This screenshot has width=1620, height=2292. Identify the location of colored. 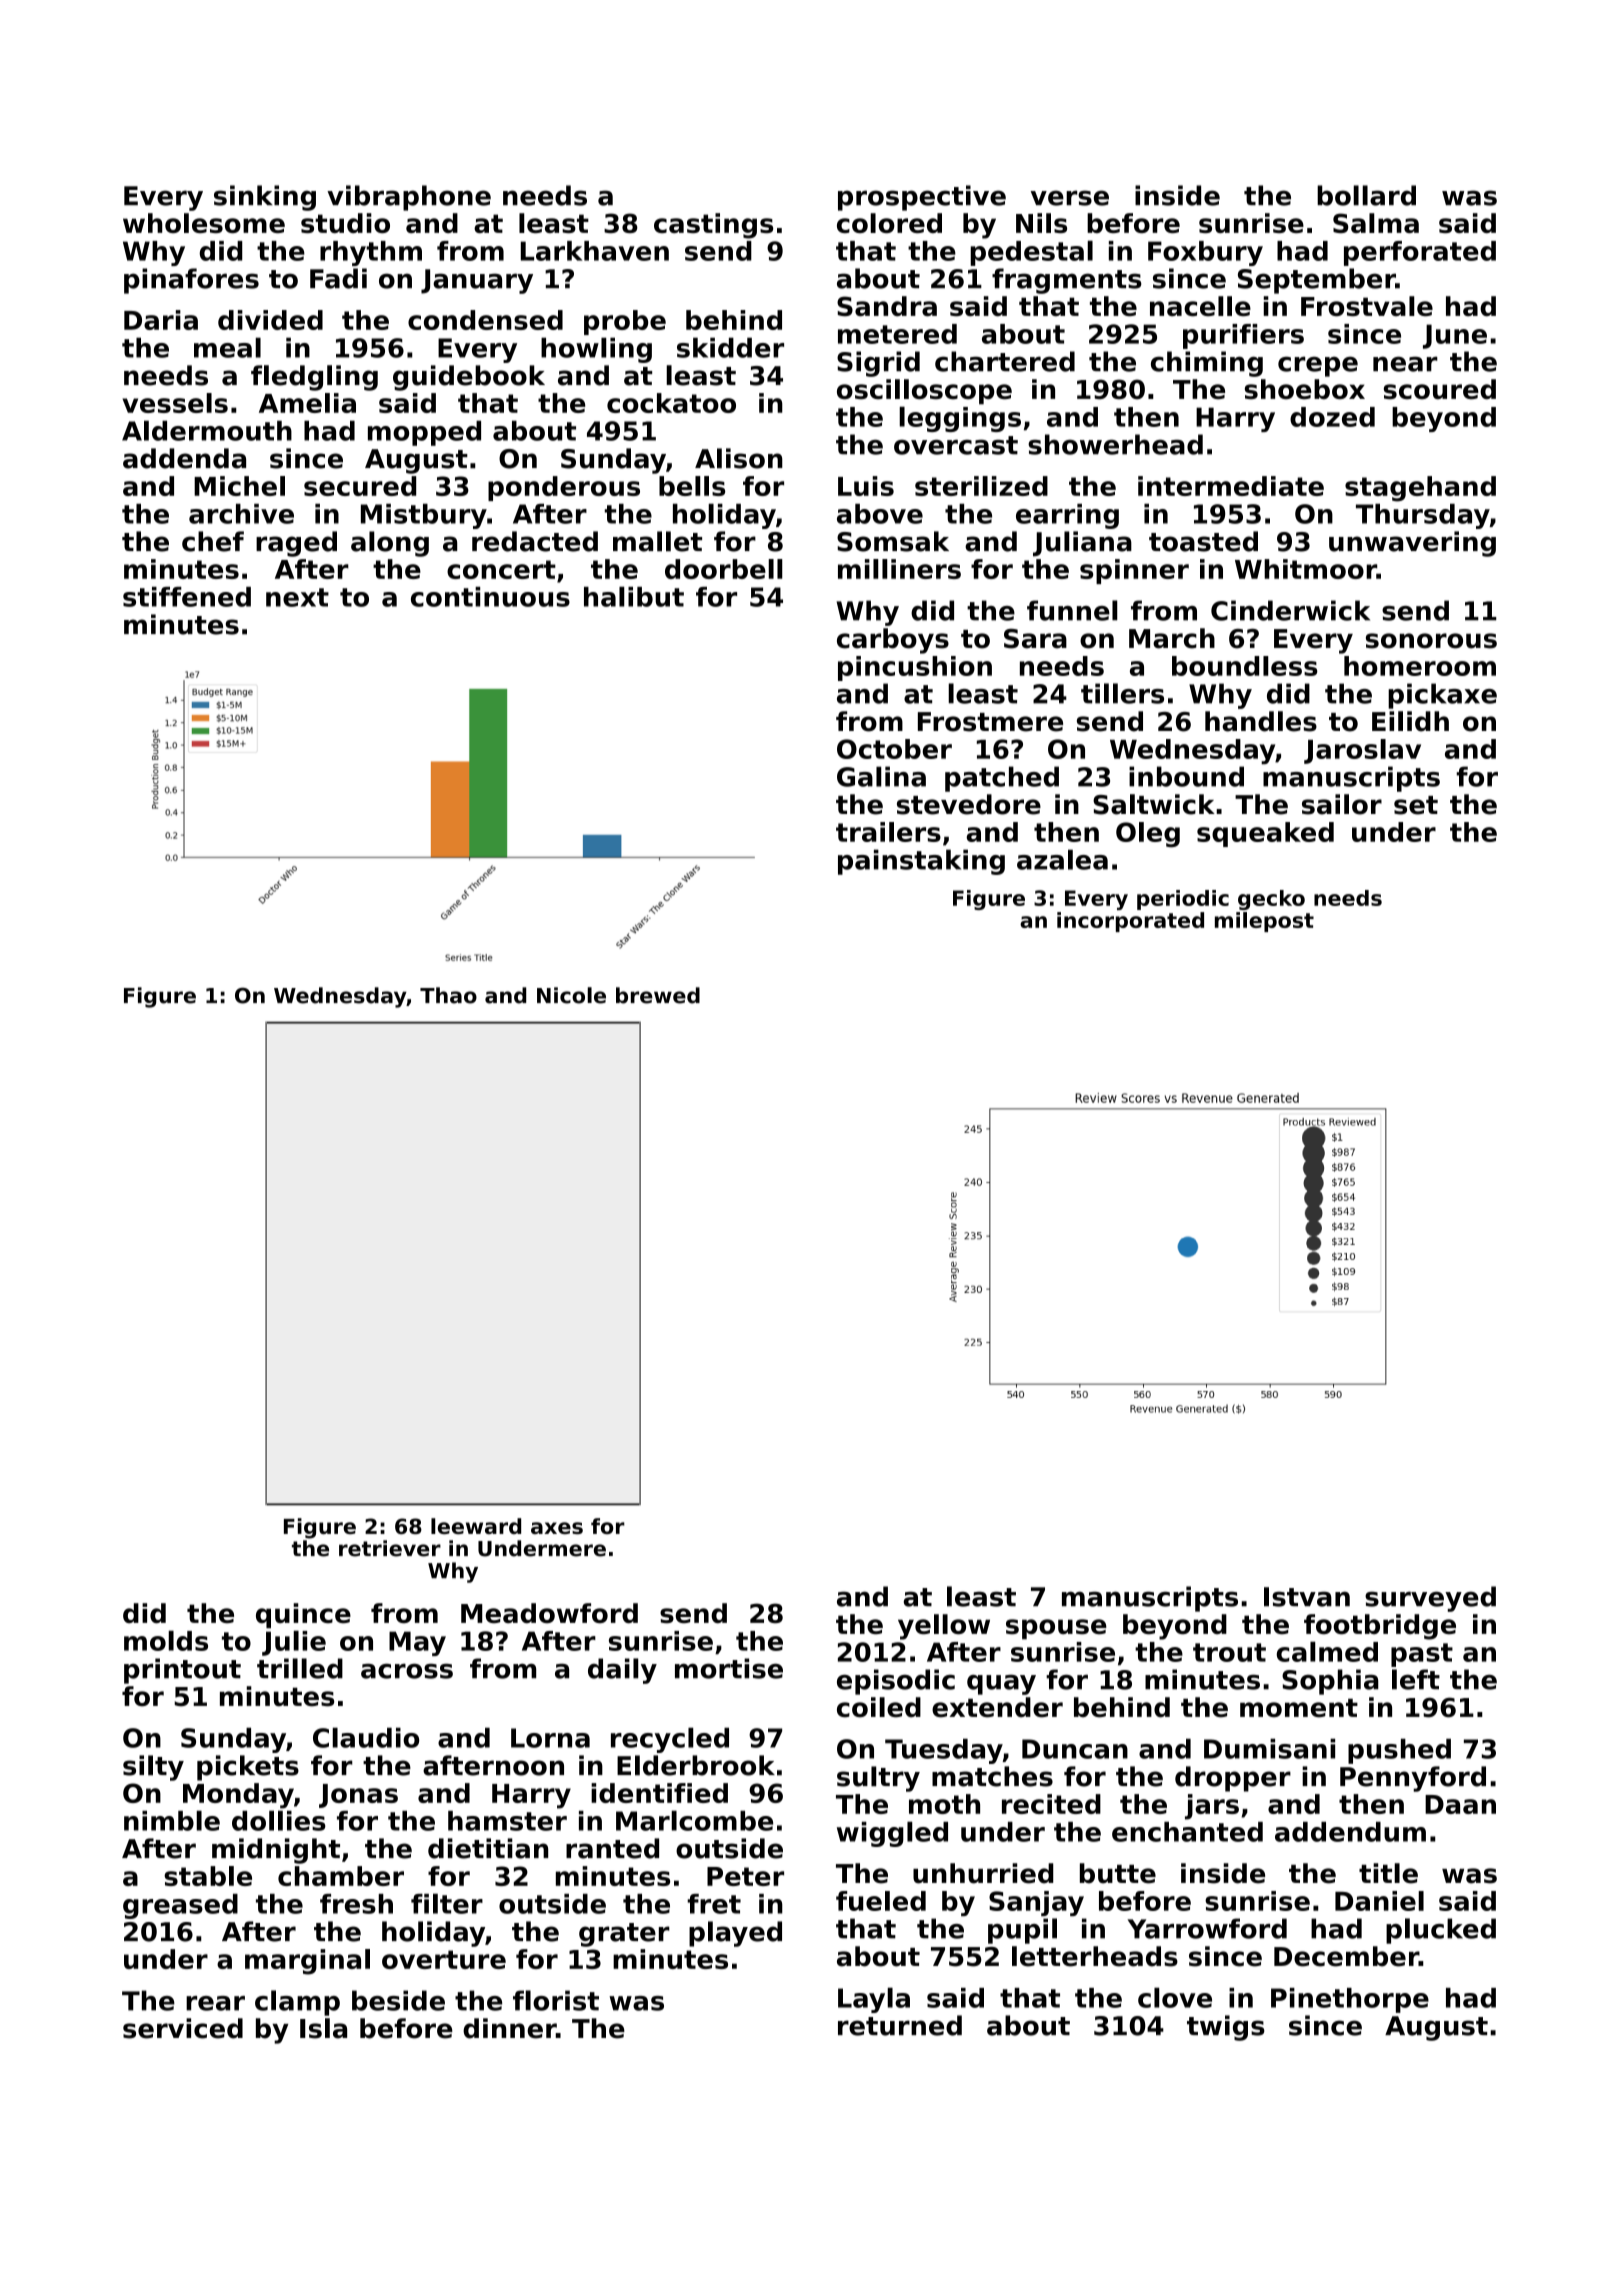
(889, 223).
